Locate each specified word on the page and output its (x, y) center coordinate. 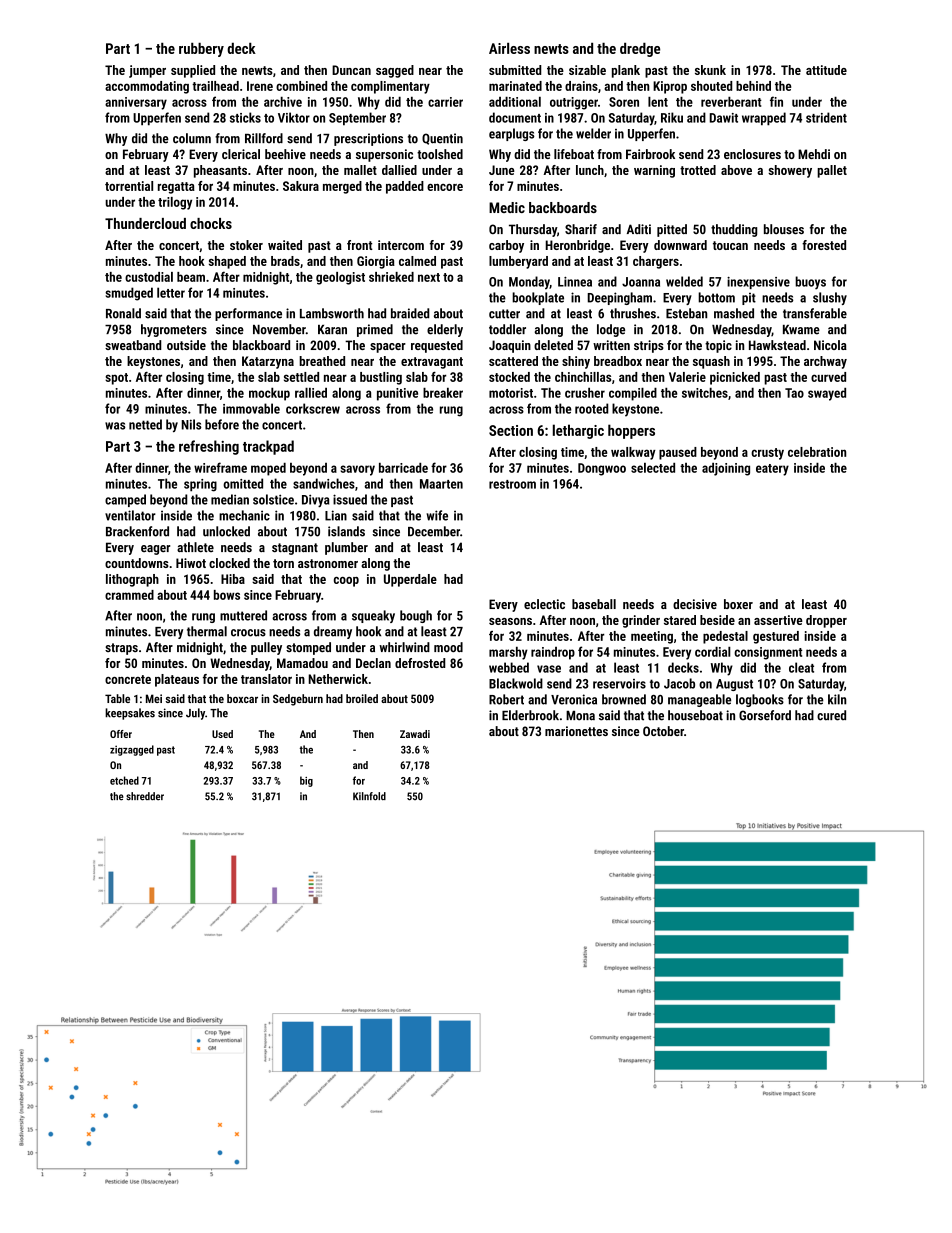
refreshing (209, 447)
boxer (738, 604)
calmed (417, 261)
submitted (515, 70)
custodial (149, 277)
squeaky (373, 616)
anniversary (136, 103)
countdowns (137, 563)
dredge (640, 50)
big (306, 781)
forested (824, 245)
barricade (403, 468)
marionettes (576, 731)
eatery (772, 470)
